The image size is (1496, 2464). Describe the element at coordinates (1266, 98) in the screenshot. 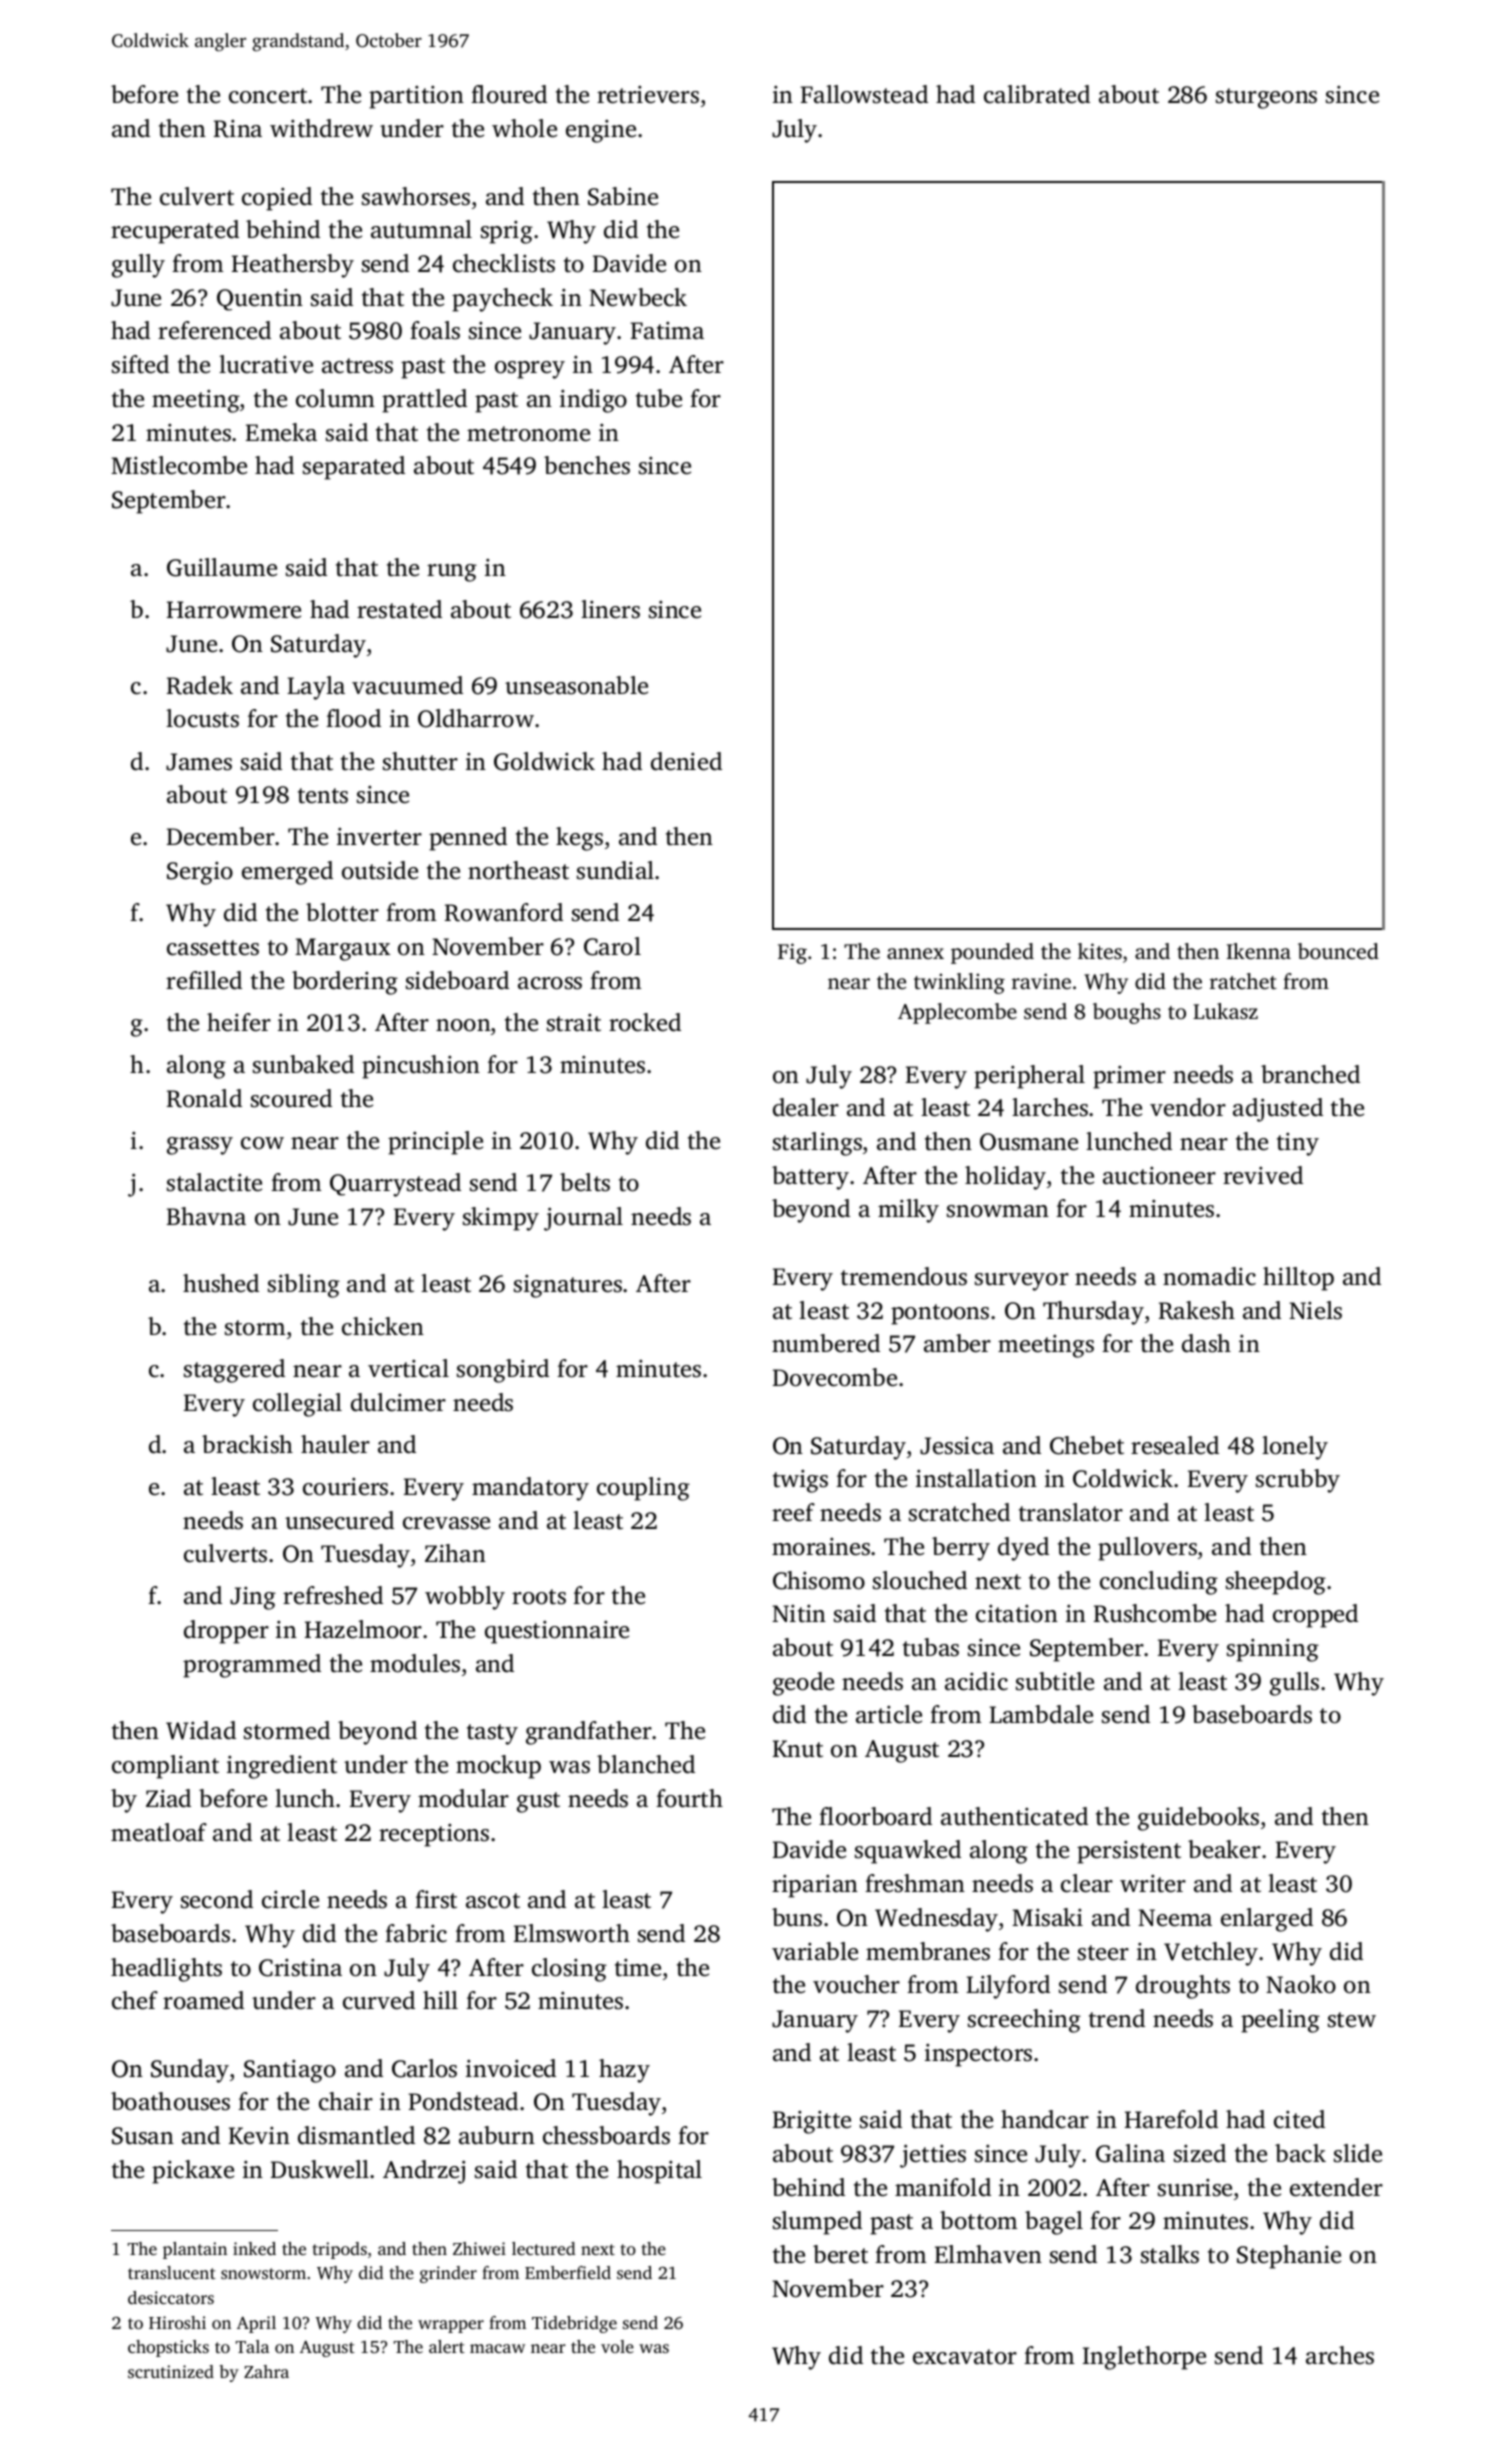

I see `sturgeons` at that location.
